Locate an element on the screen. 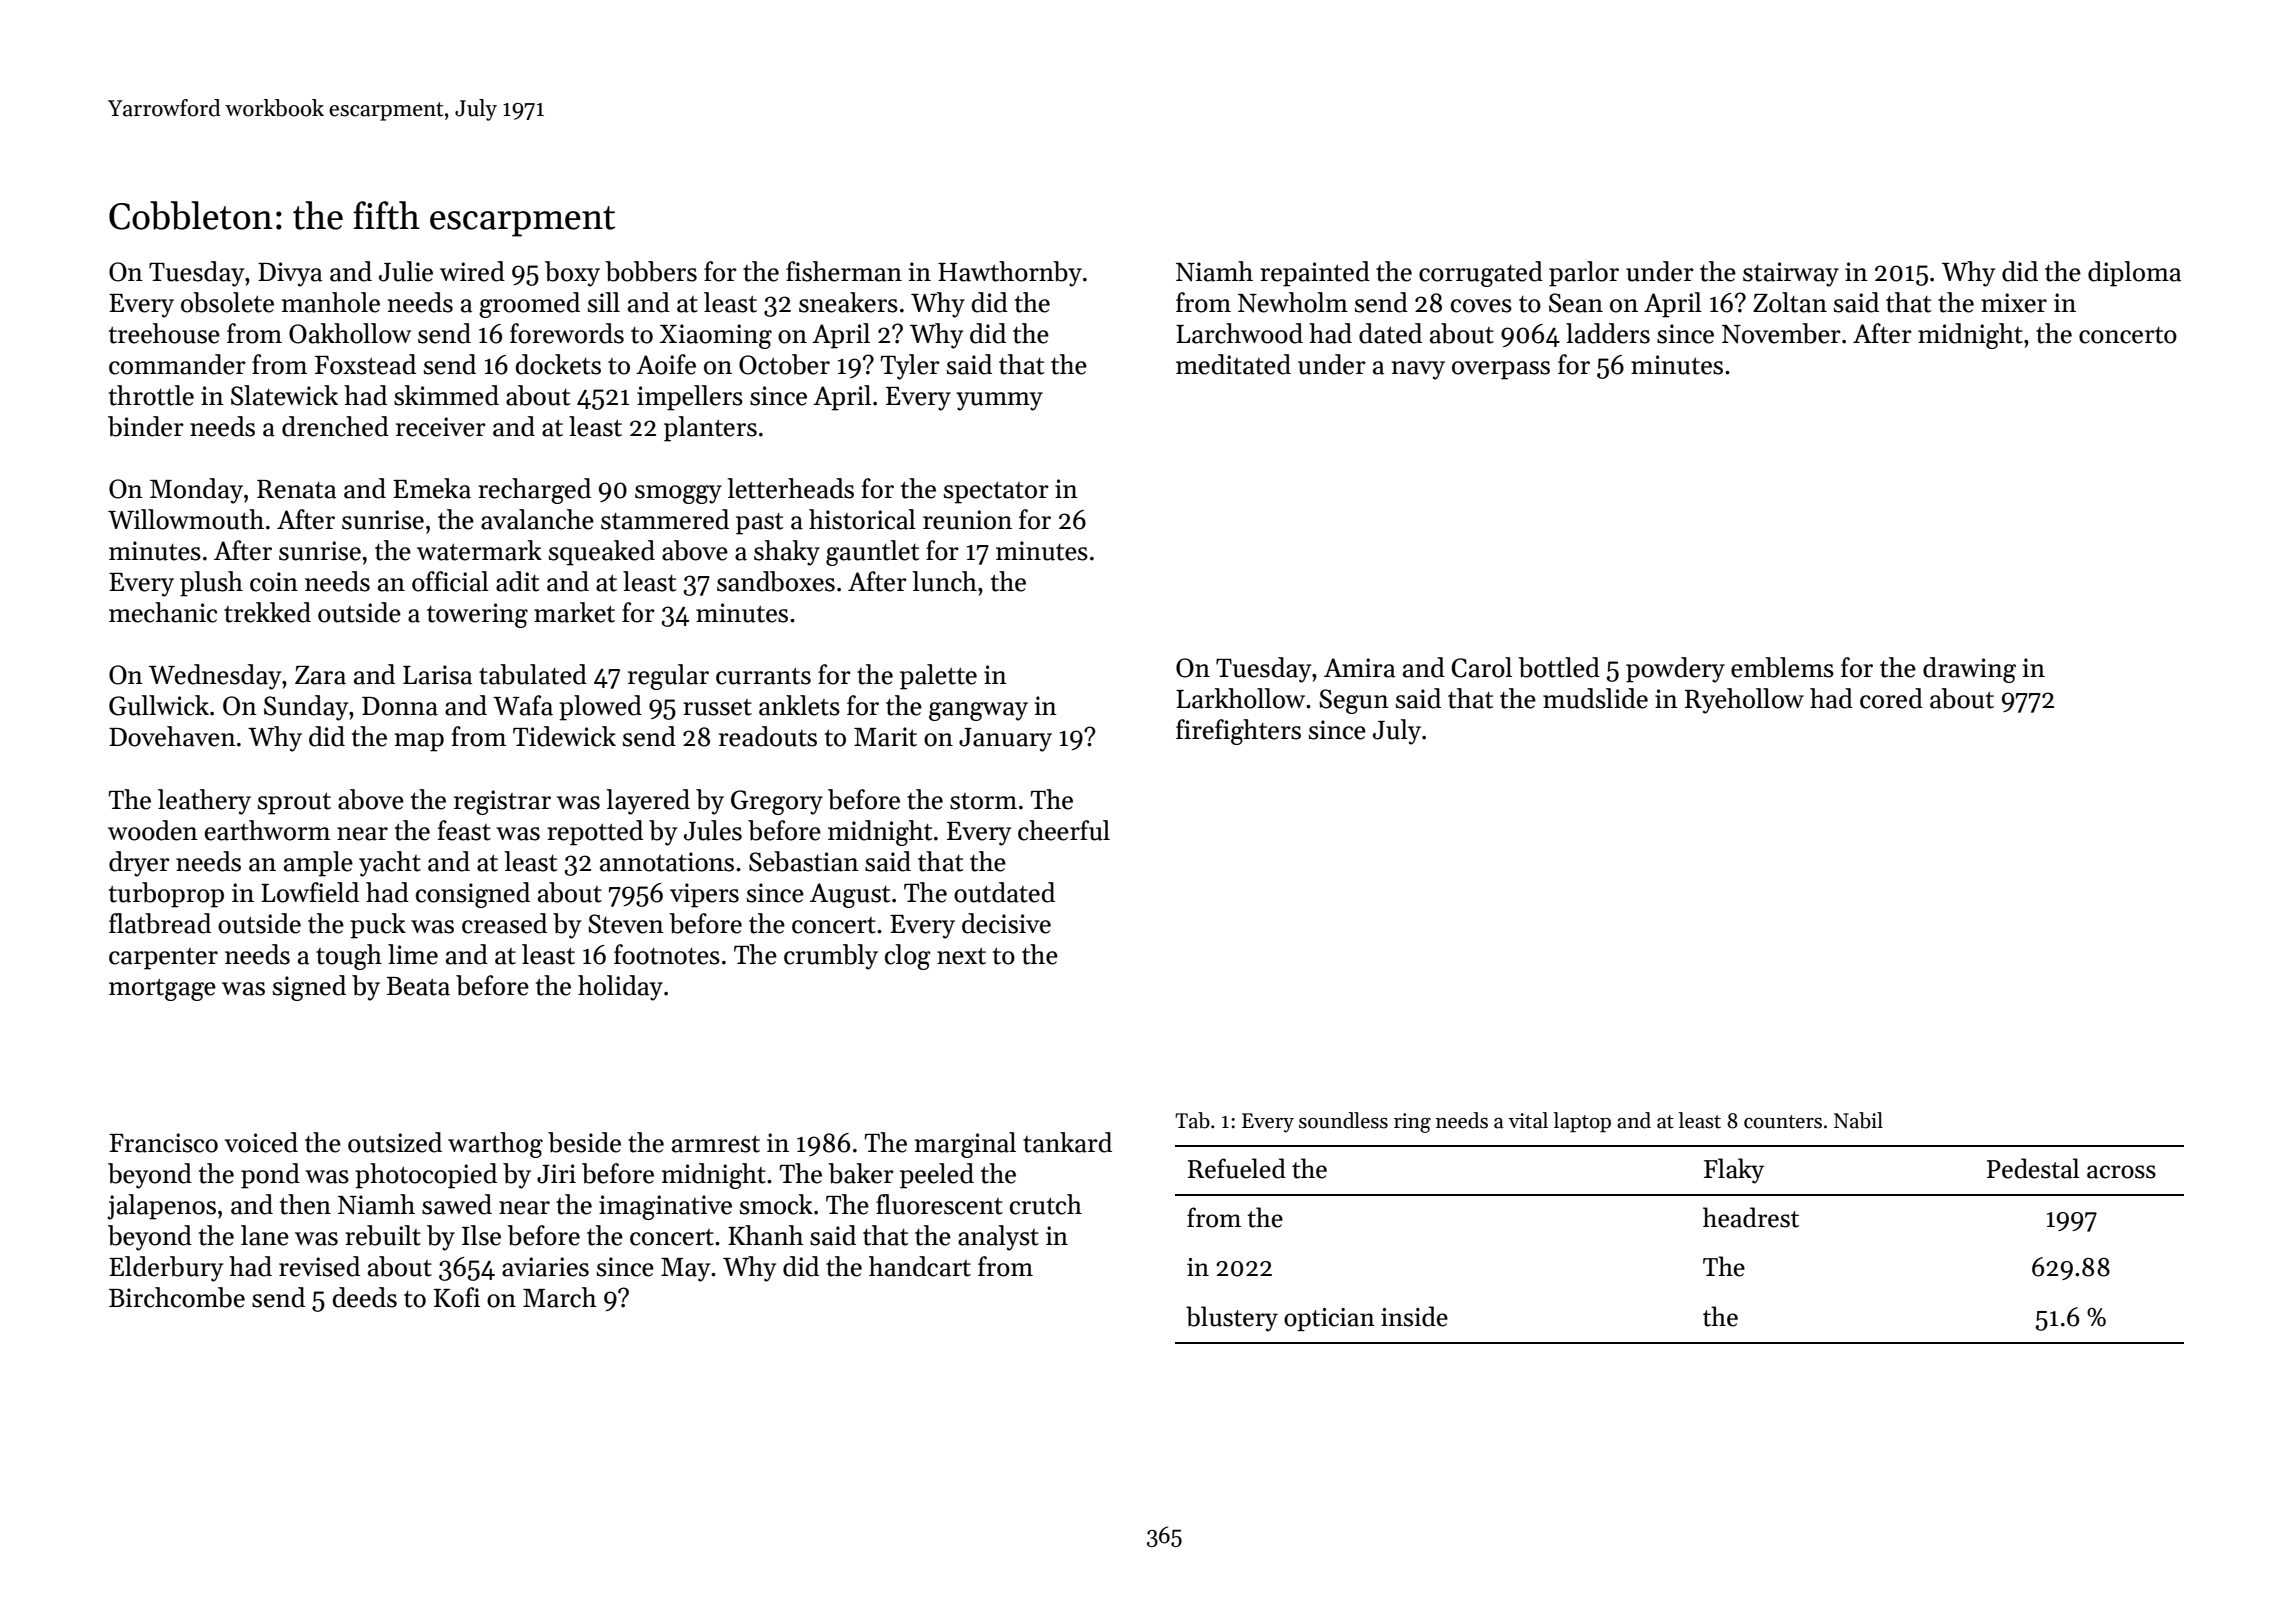 The image size is (2292, 1620). inside is located at coordinates (1414, 1316).
